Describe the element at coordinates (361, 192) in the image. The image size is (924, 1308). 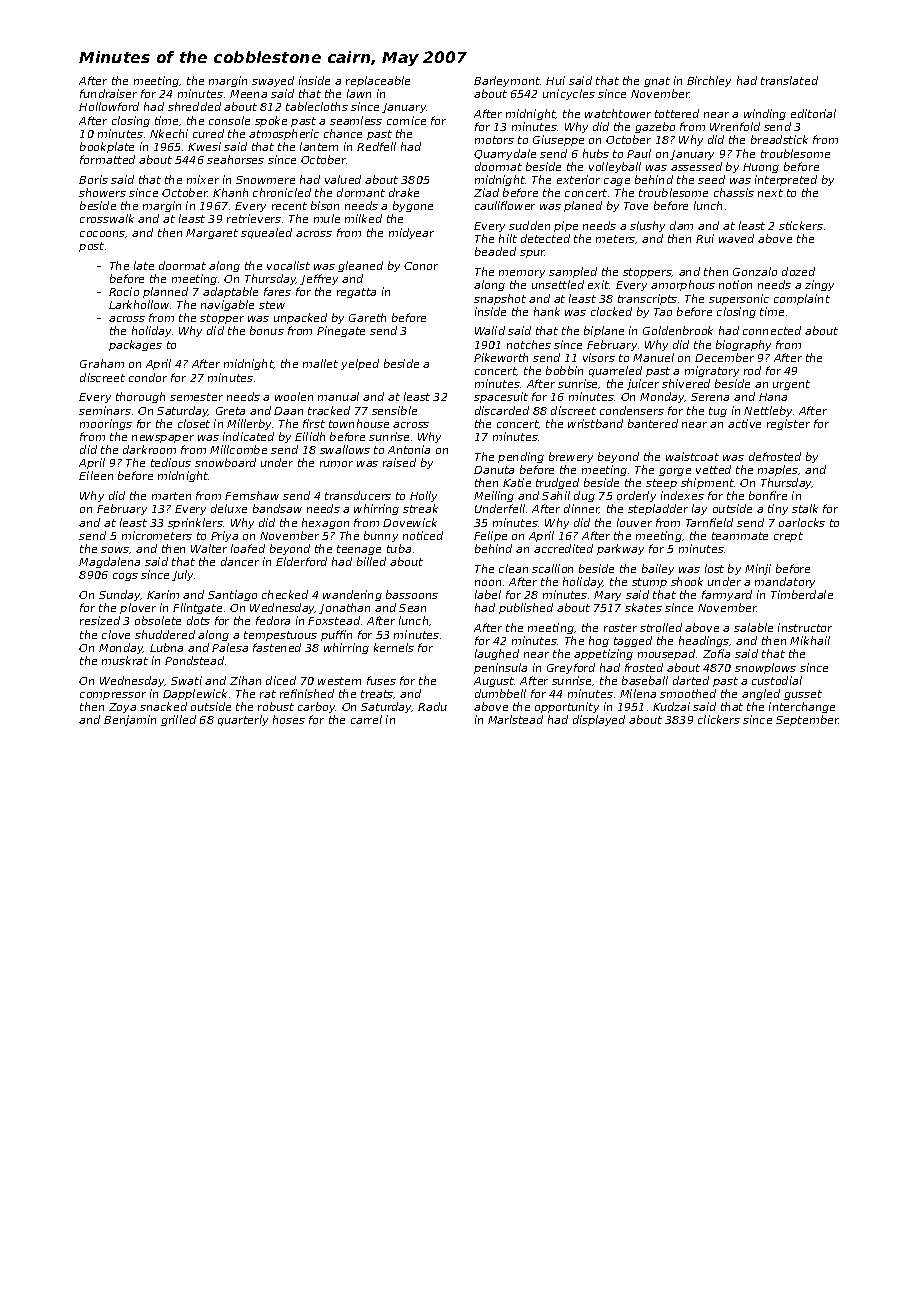
I see `dormant` at that location.
